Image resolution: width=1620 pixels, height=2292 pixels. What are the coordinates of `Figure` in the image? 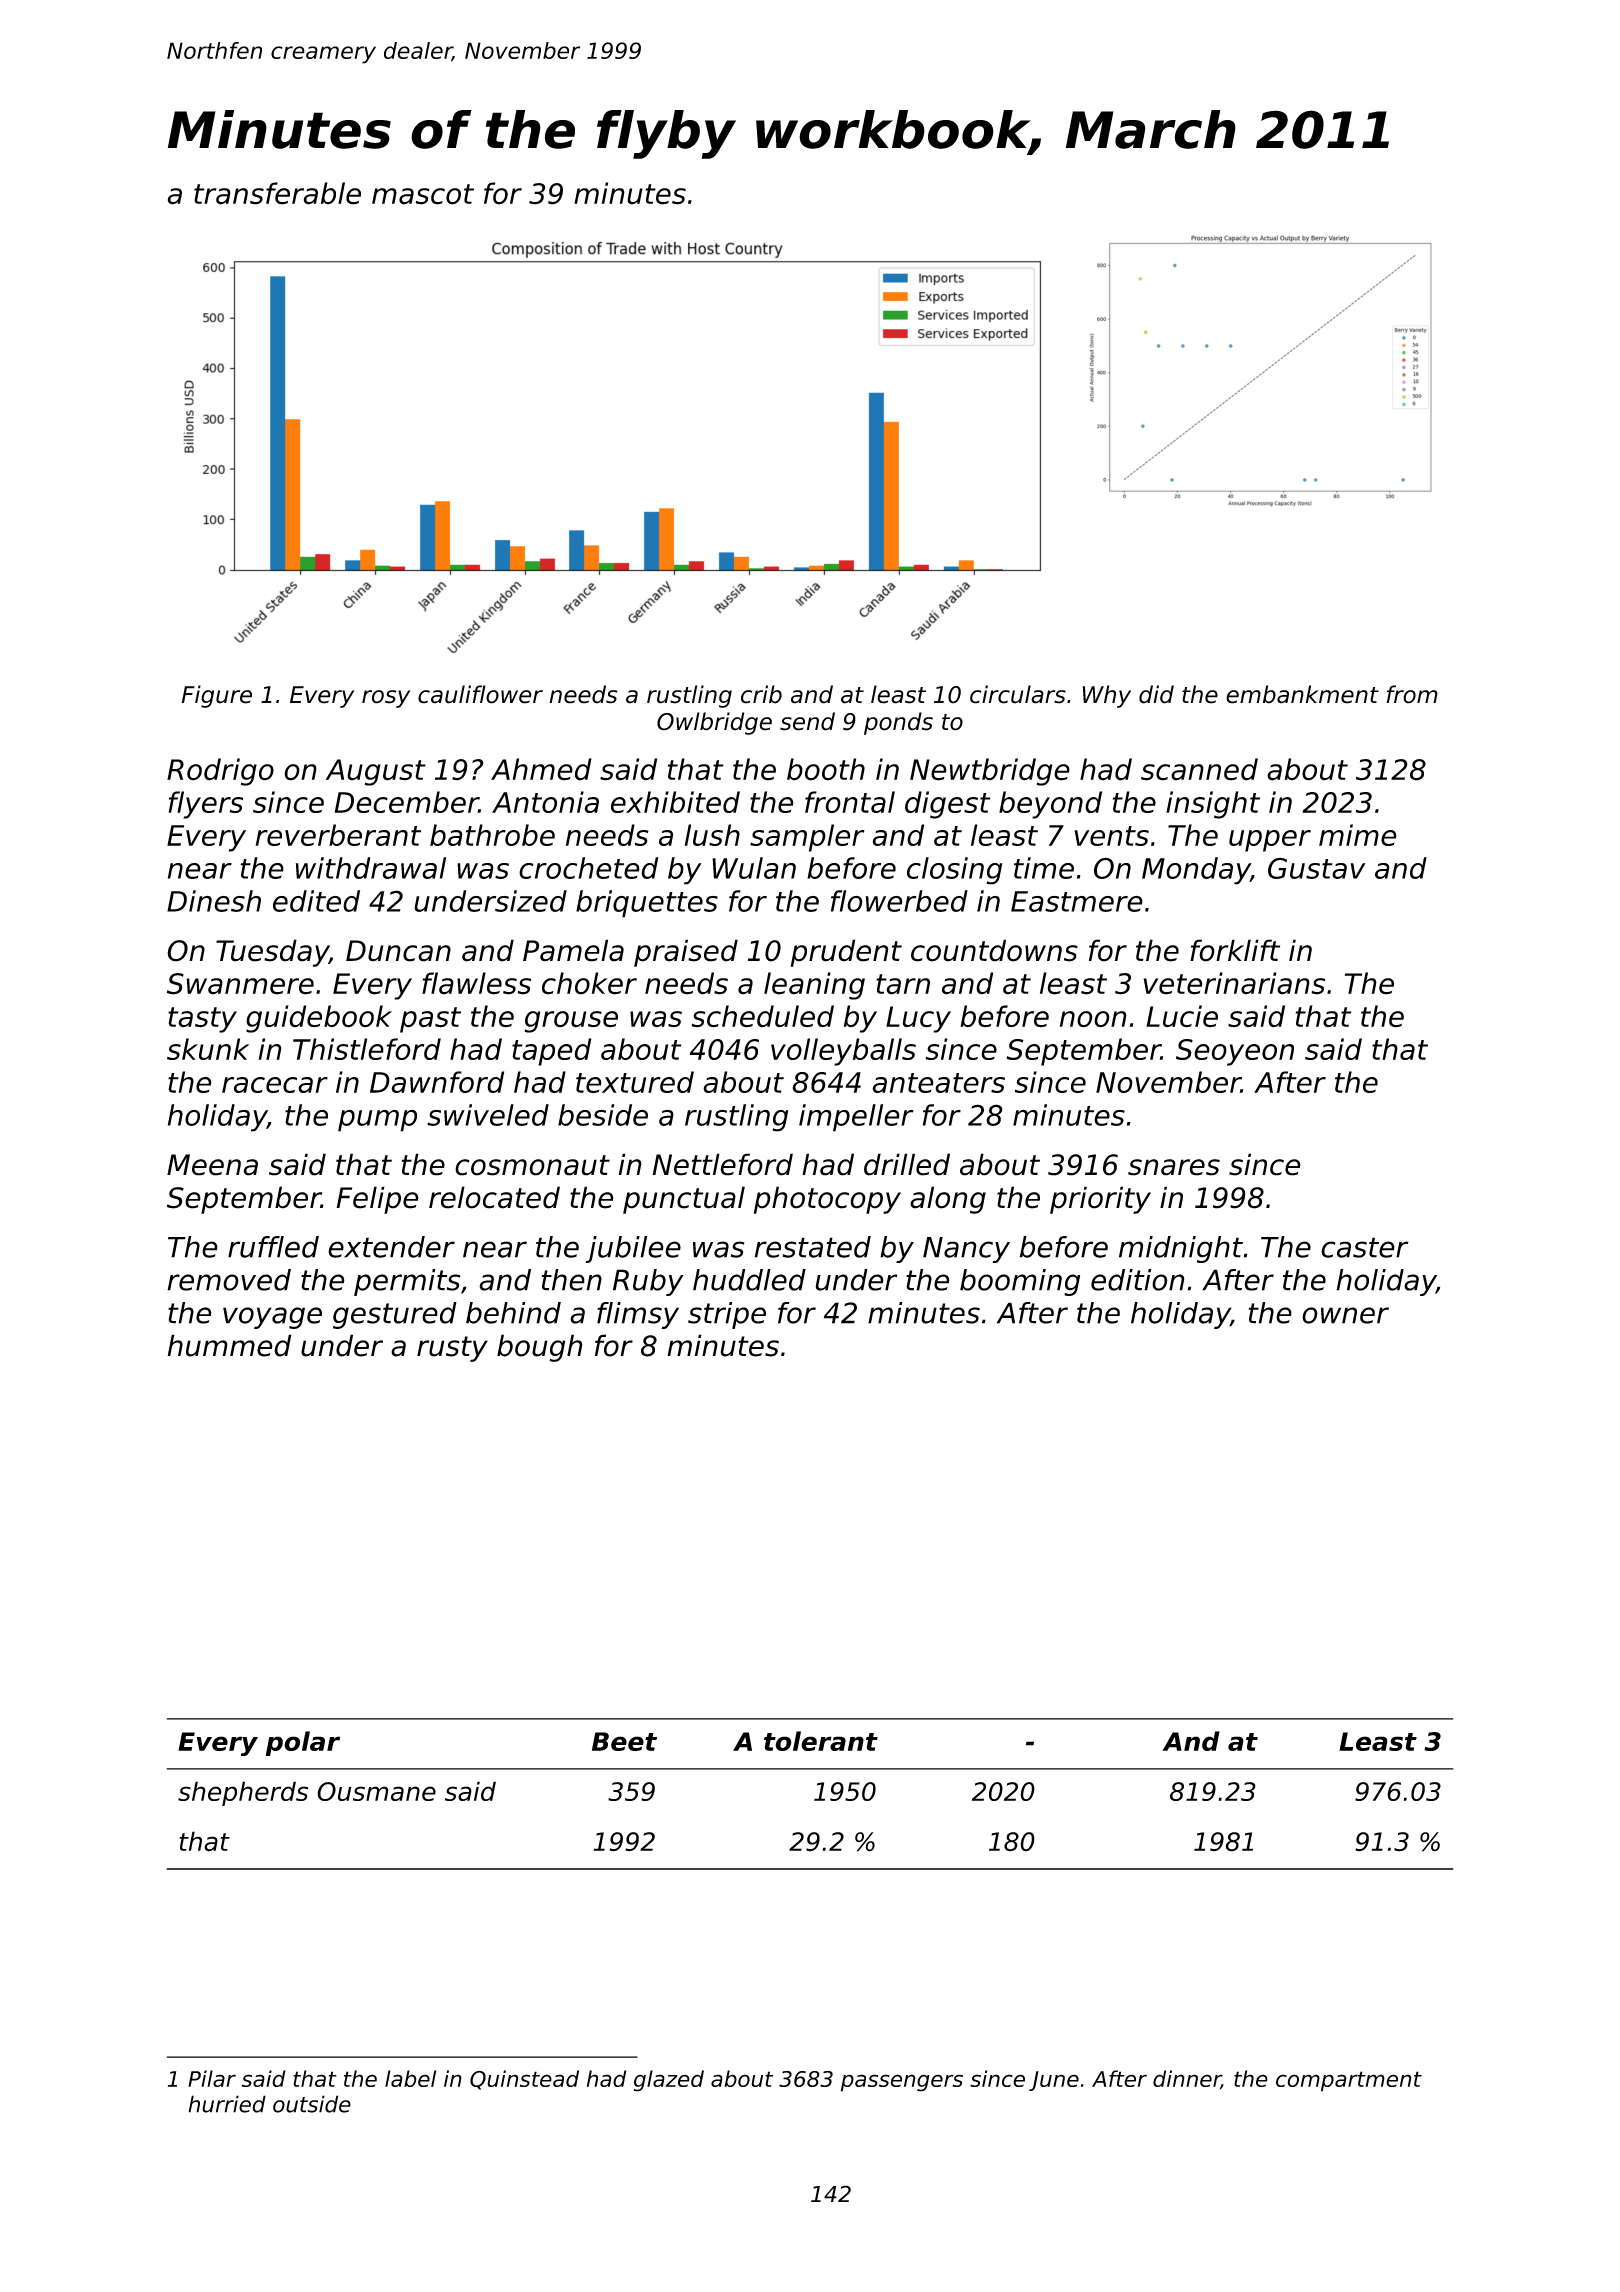 It's located at (217, 696).
